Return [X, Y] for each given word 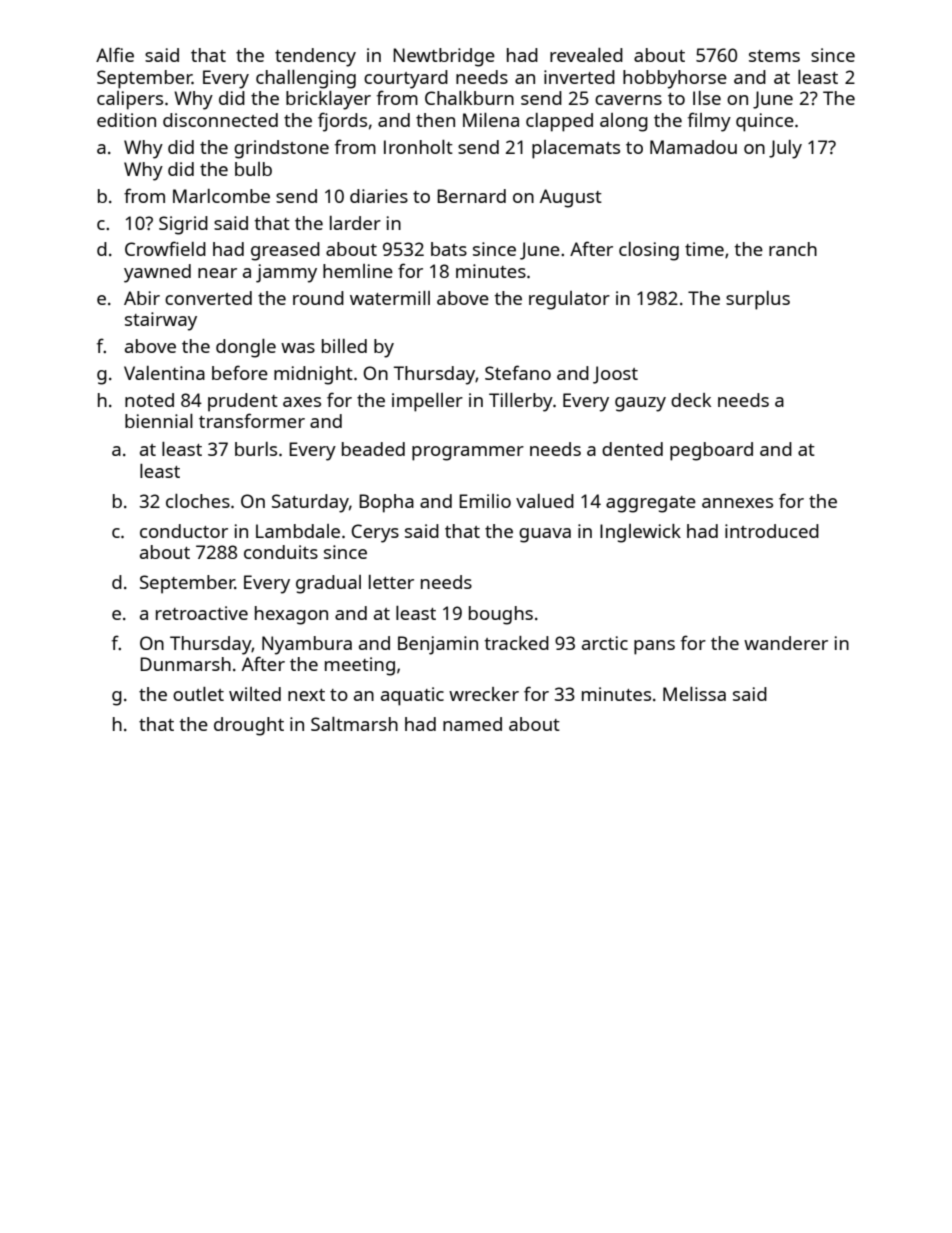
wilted [255, 694]
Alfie [115, 54]
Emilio [485, 501]
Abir [142, 298]
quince [765, 122]
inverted [579, 77]
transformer [252, 420]
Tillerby [521, 402]
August [571, 198]
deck [691, 400]
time [704, 249]
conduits [281, 552]
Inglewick [640, 533]
